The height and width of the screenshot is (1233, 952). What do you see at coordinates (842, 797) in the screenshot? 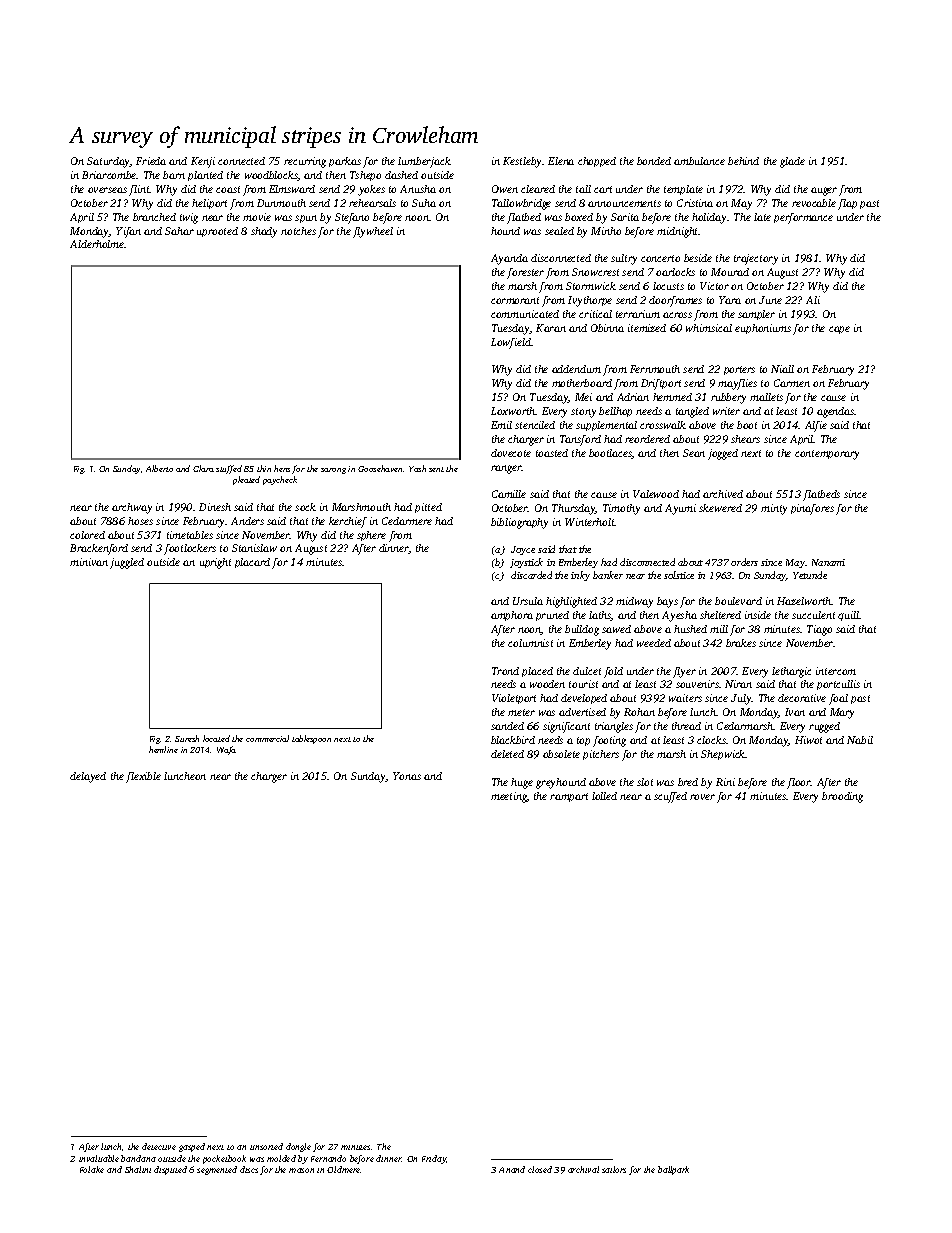
I see `brooding` at bounding box center [842, 797].
